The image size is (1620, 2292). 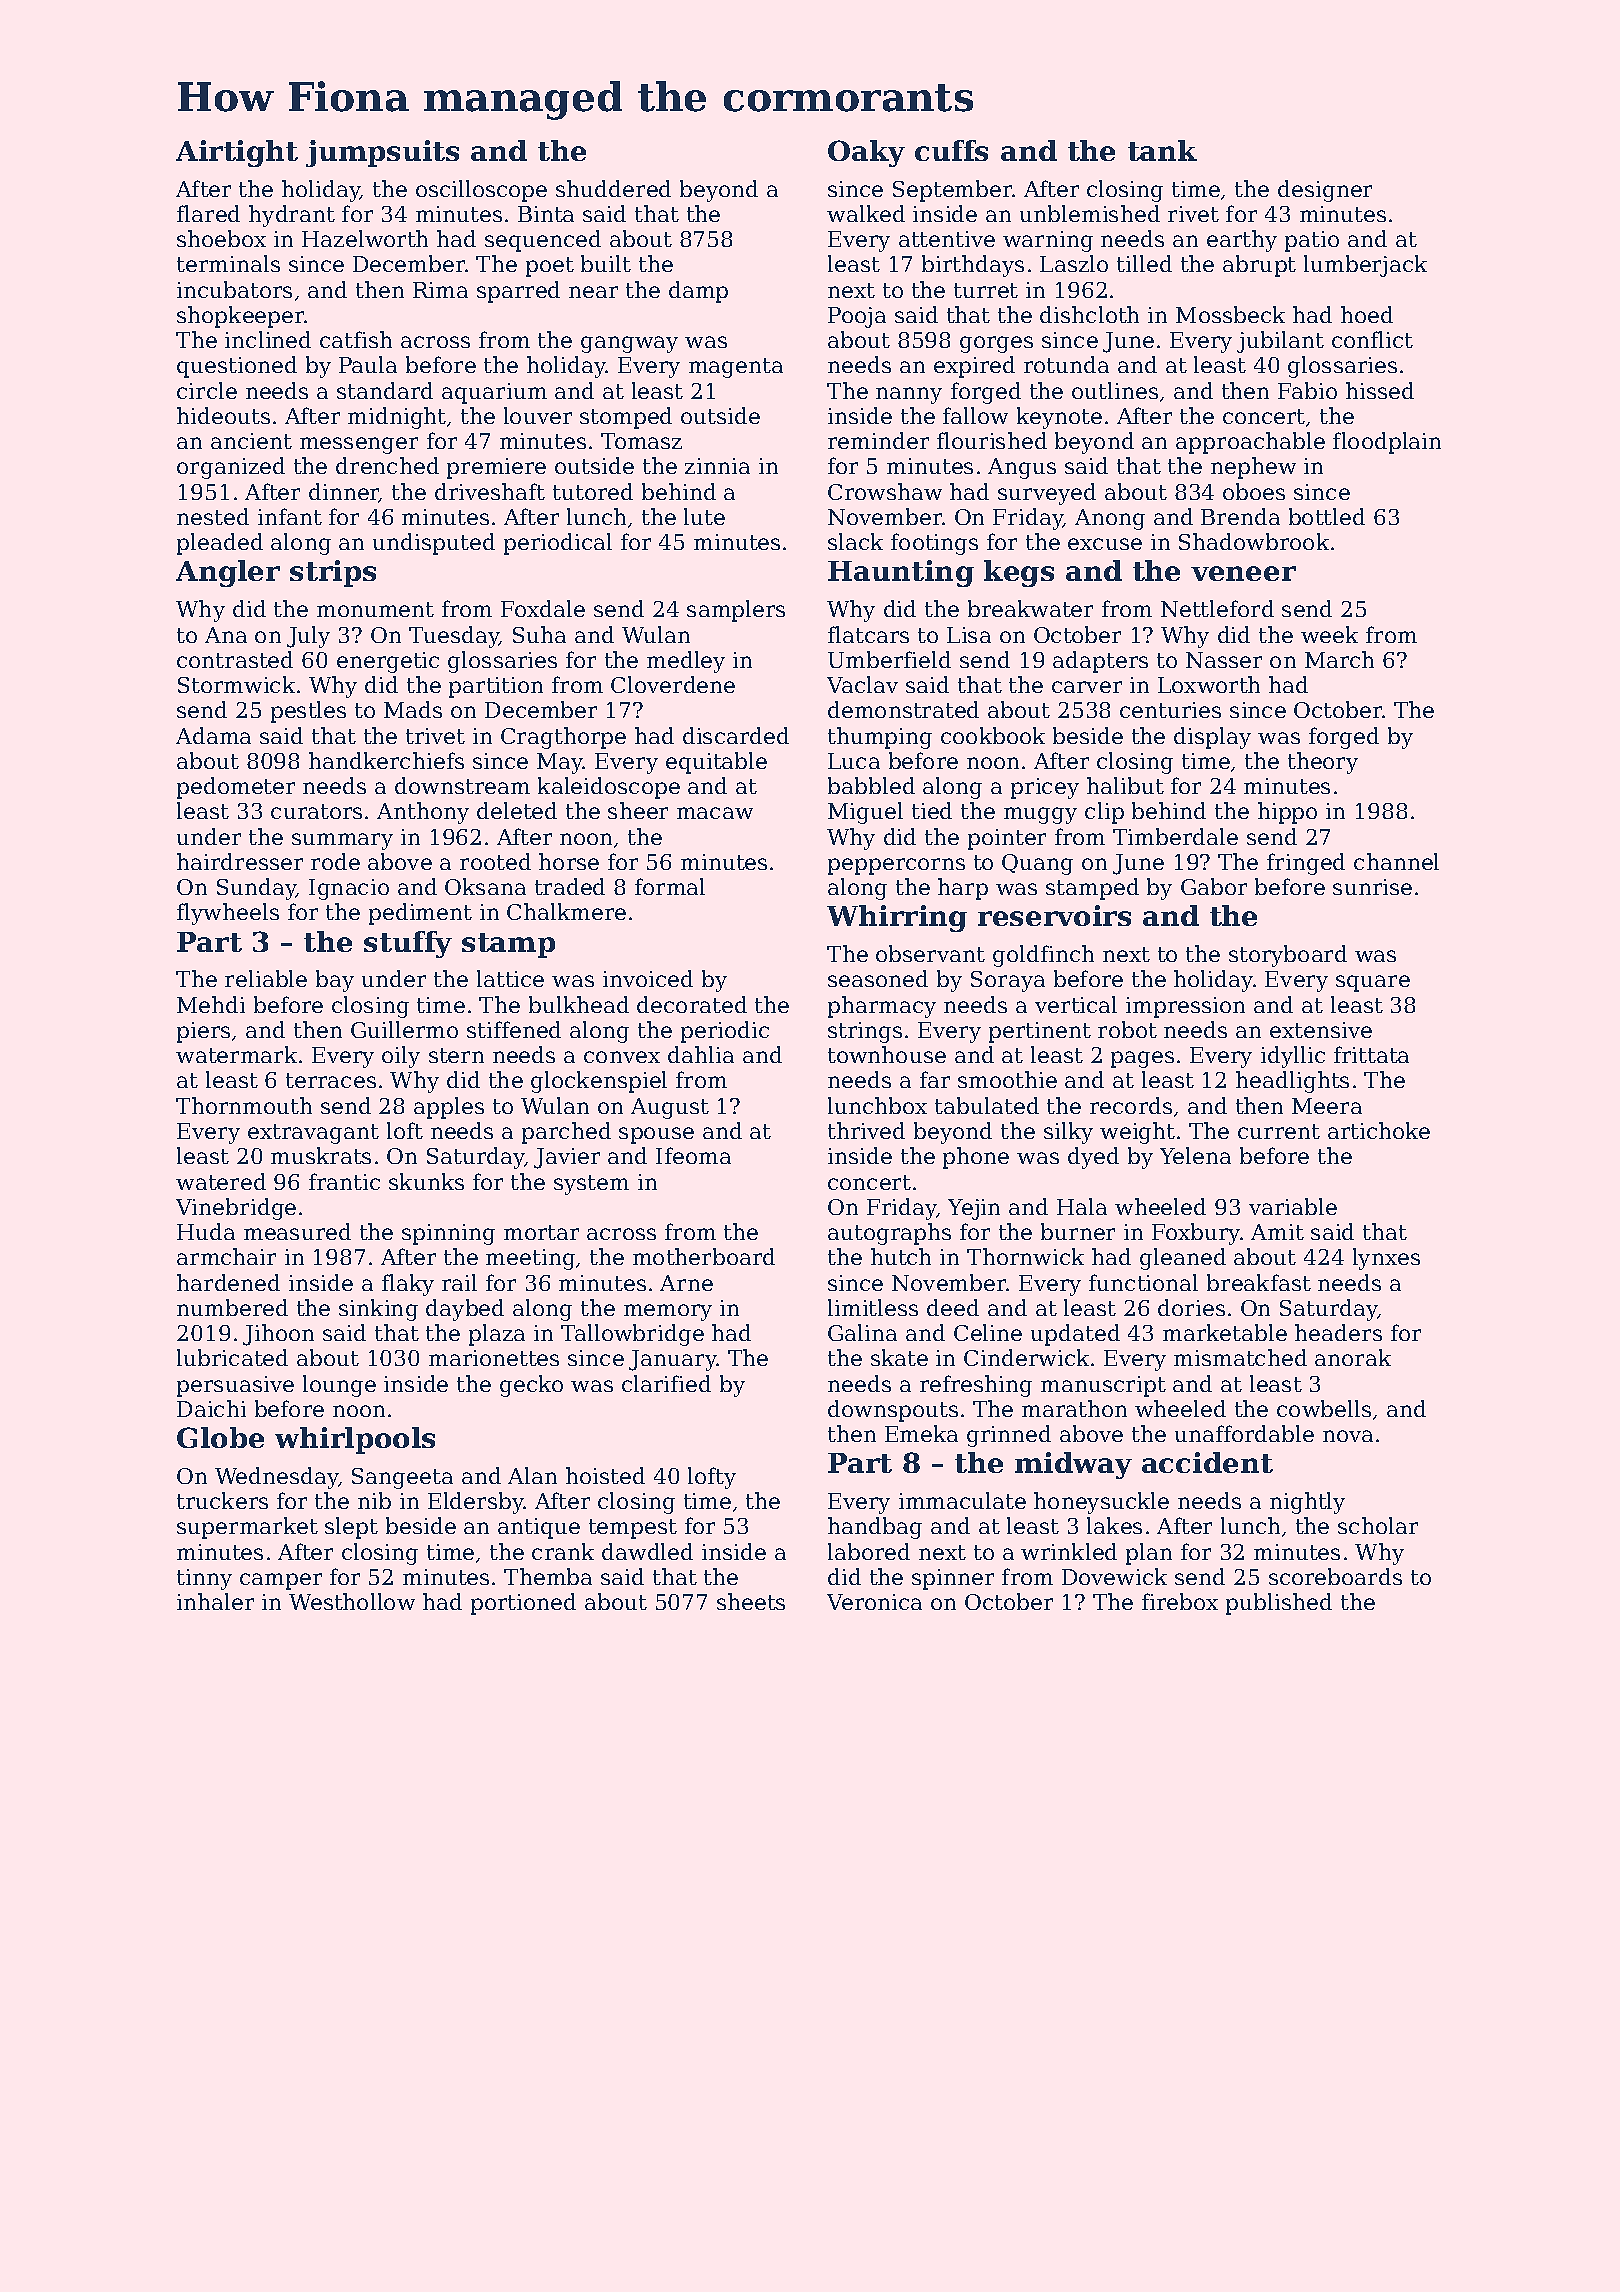 I want to click on cuffs, so click(x=951, y=150).
